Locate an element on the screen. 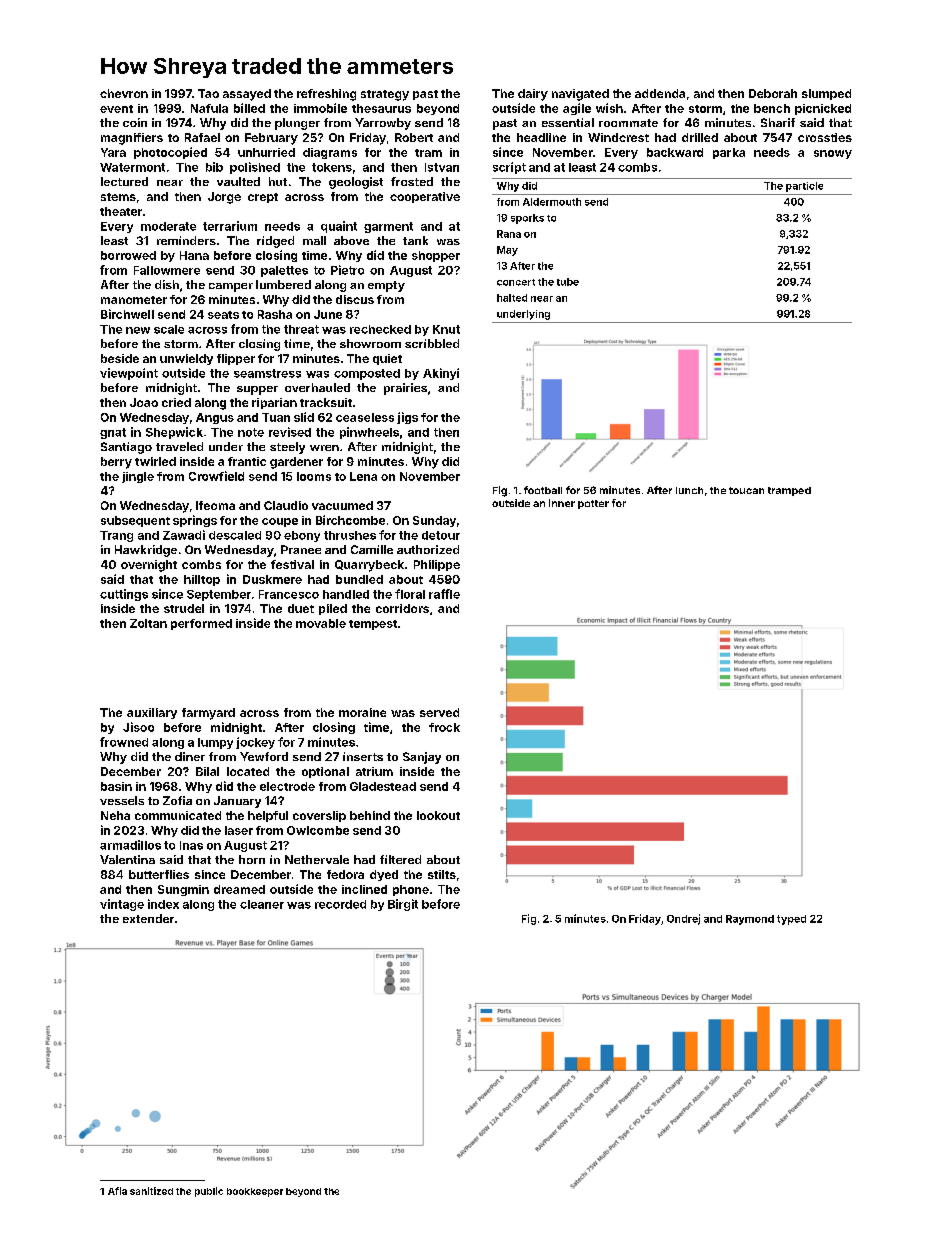 The height and width of the screenshot is (1233, 952). Inas is located at coordinates (191, 845).
